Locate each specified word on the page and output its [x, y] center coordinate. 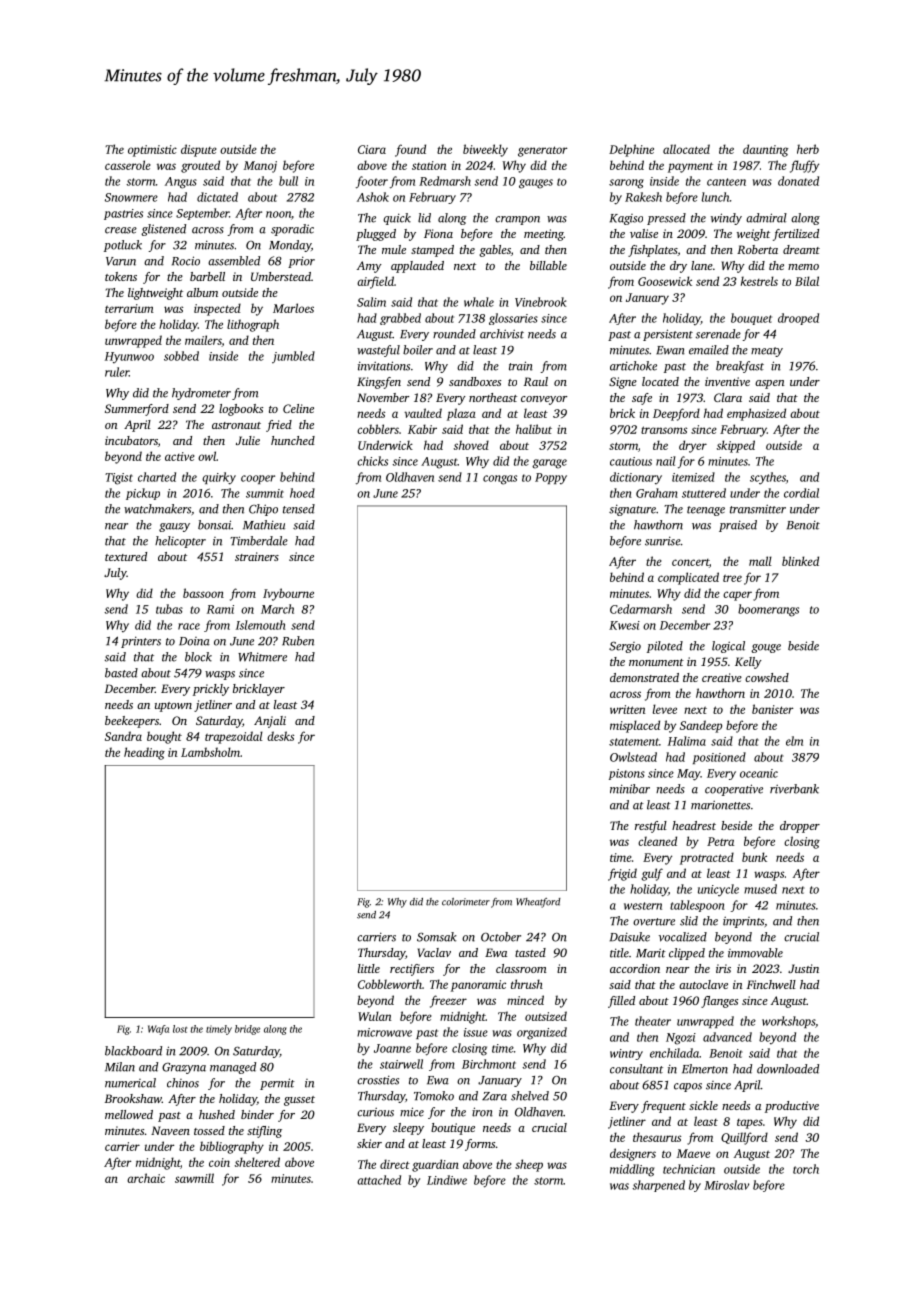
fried [279, 426]
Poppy [551, 478]
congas [500, 480]
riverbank [794, 789]
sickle [703, 1105]
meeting [544, 235]
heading [144, 753]
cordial [801, 493]
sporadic [292, 230]
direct [395, 1164]
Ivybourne [288, 594]
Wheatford [538, 903]
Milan [120, 1067]
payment [690, 167]
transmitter [758, 509]
